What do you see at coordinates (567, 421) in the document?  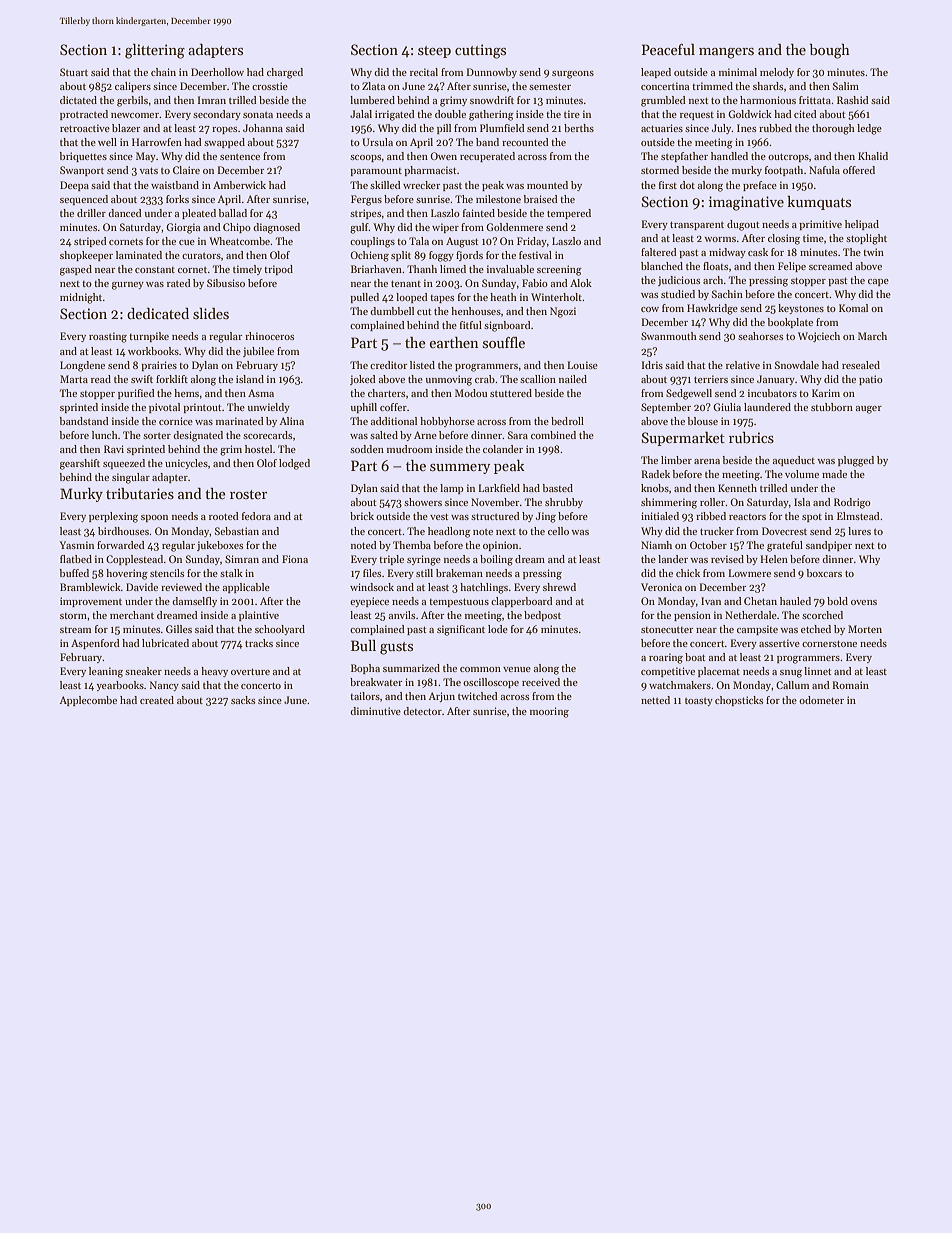 I see `bedroll` at bounding box center [567, 421].
